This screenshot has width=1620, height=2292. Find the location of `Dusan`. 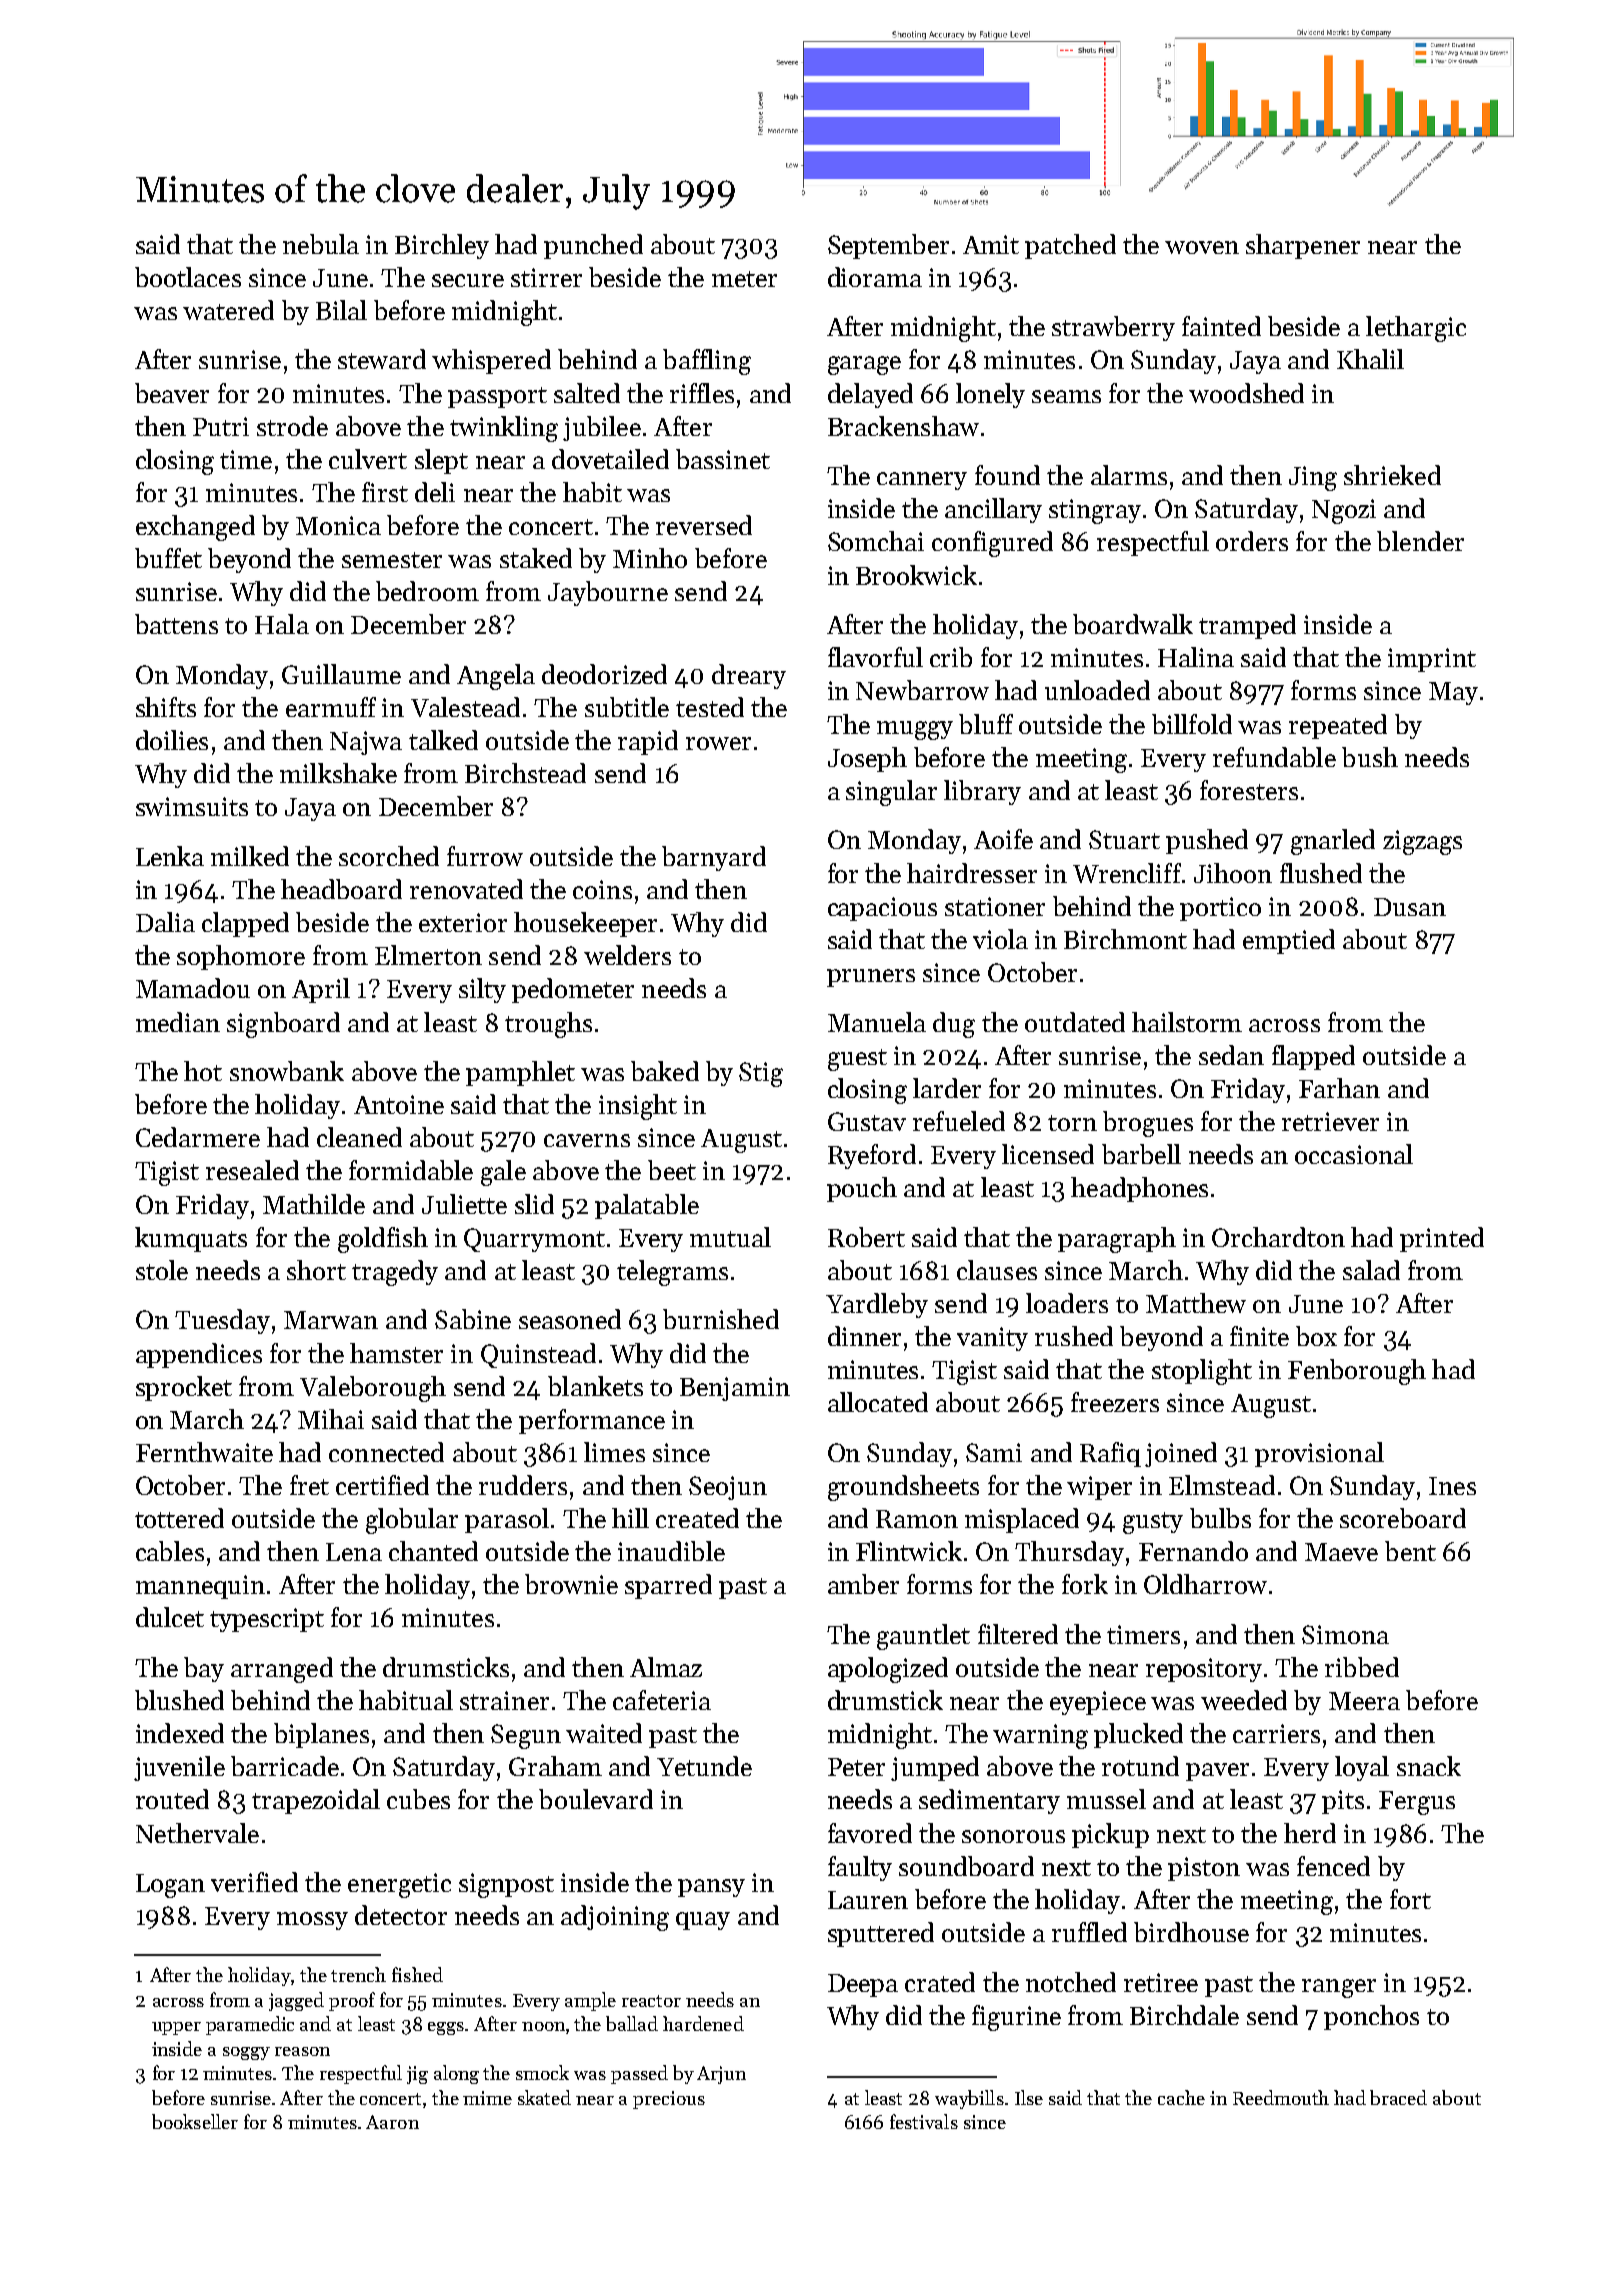

Dusan is located at coordinates (1410, 907).
